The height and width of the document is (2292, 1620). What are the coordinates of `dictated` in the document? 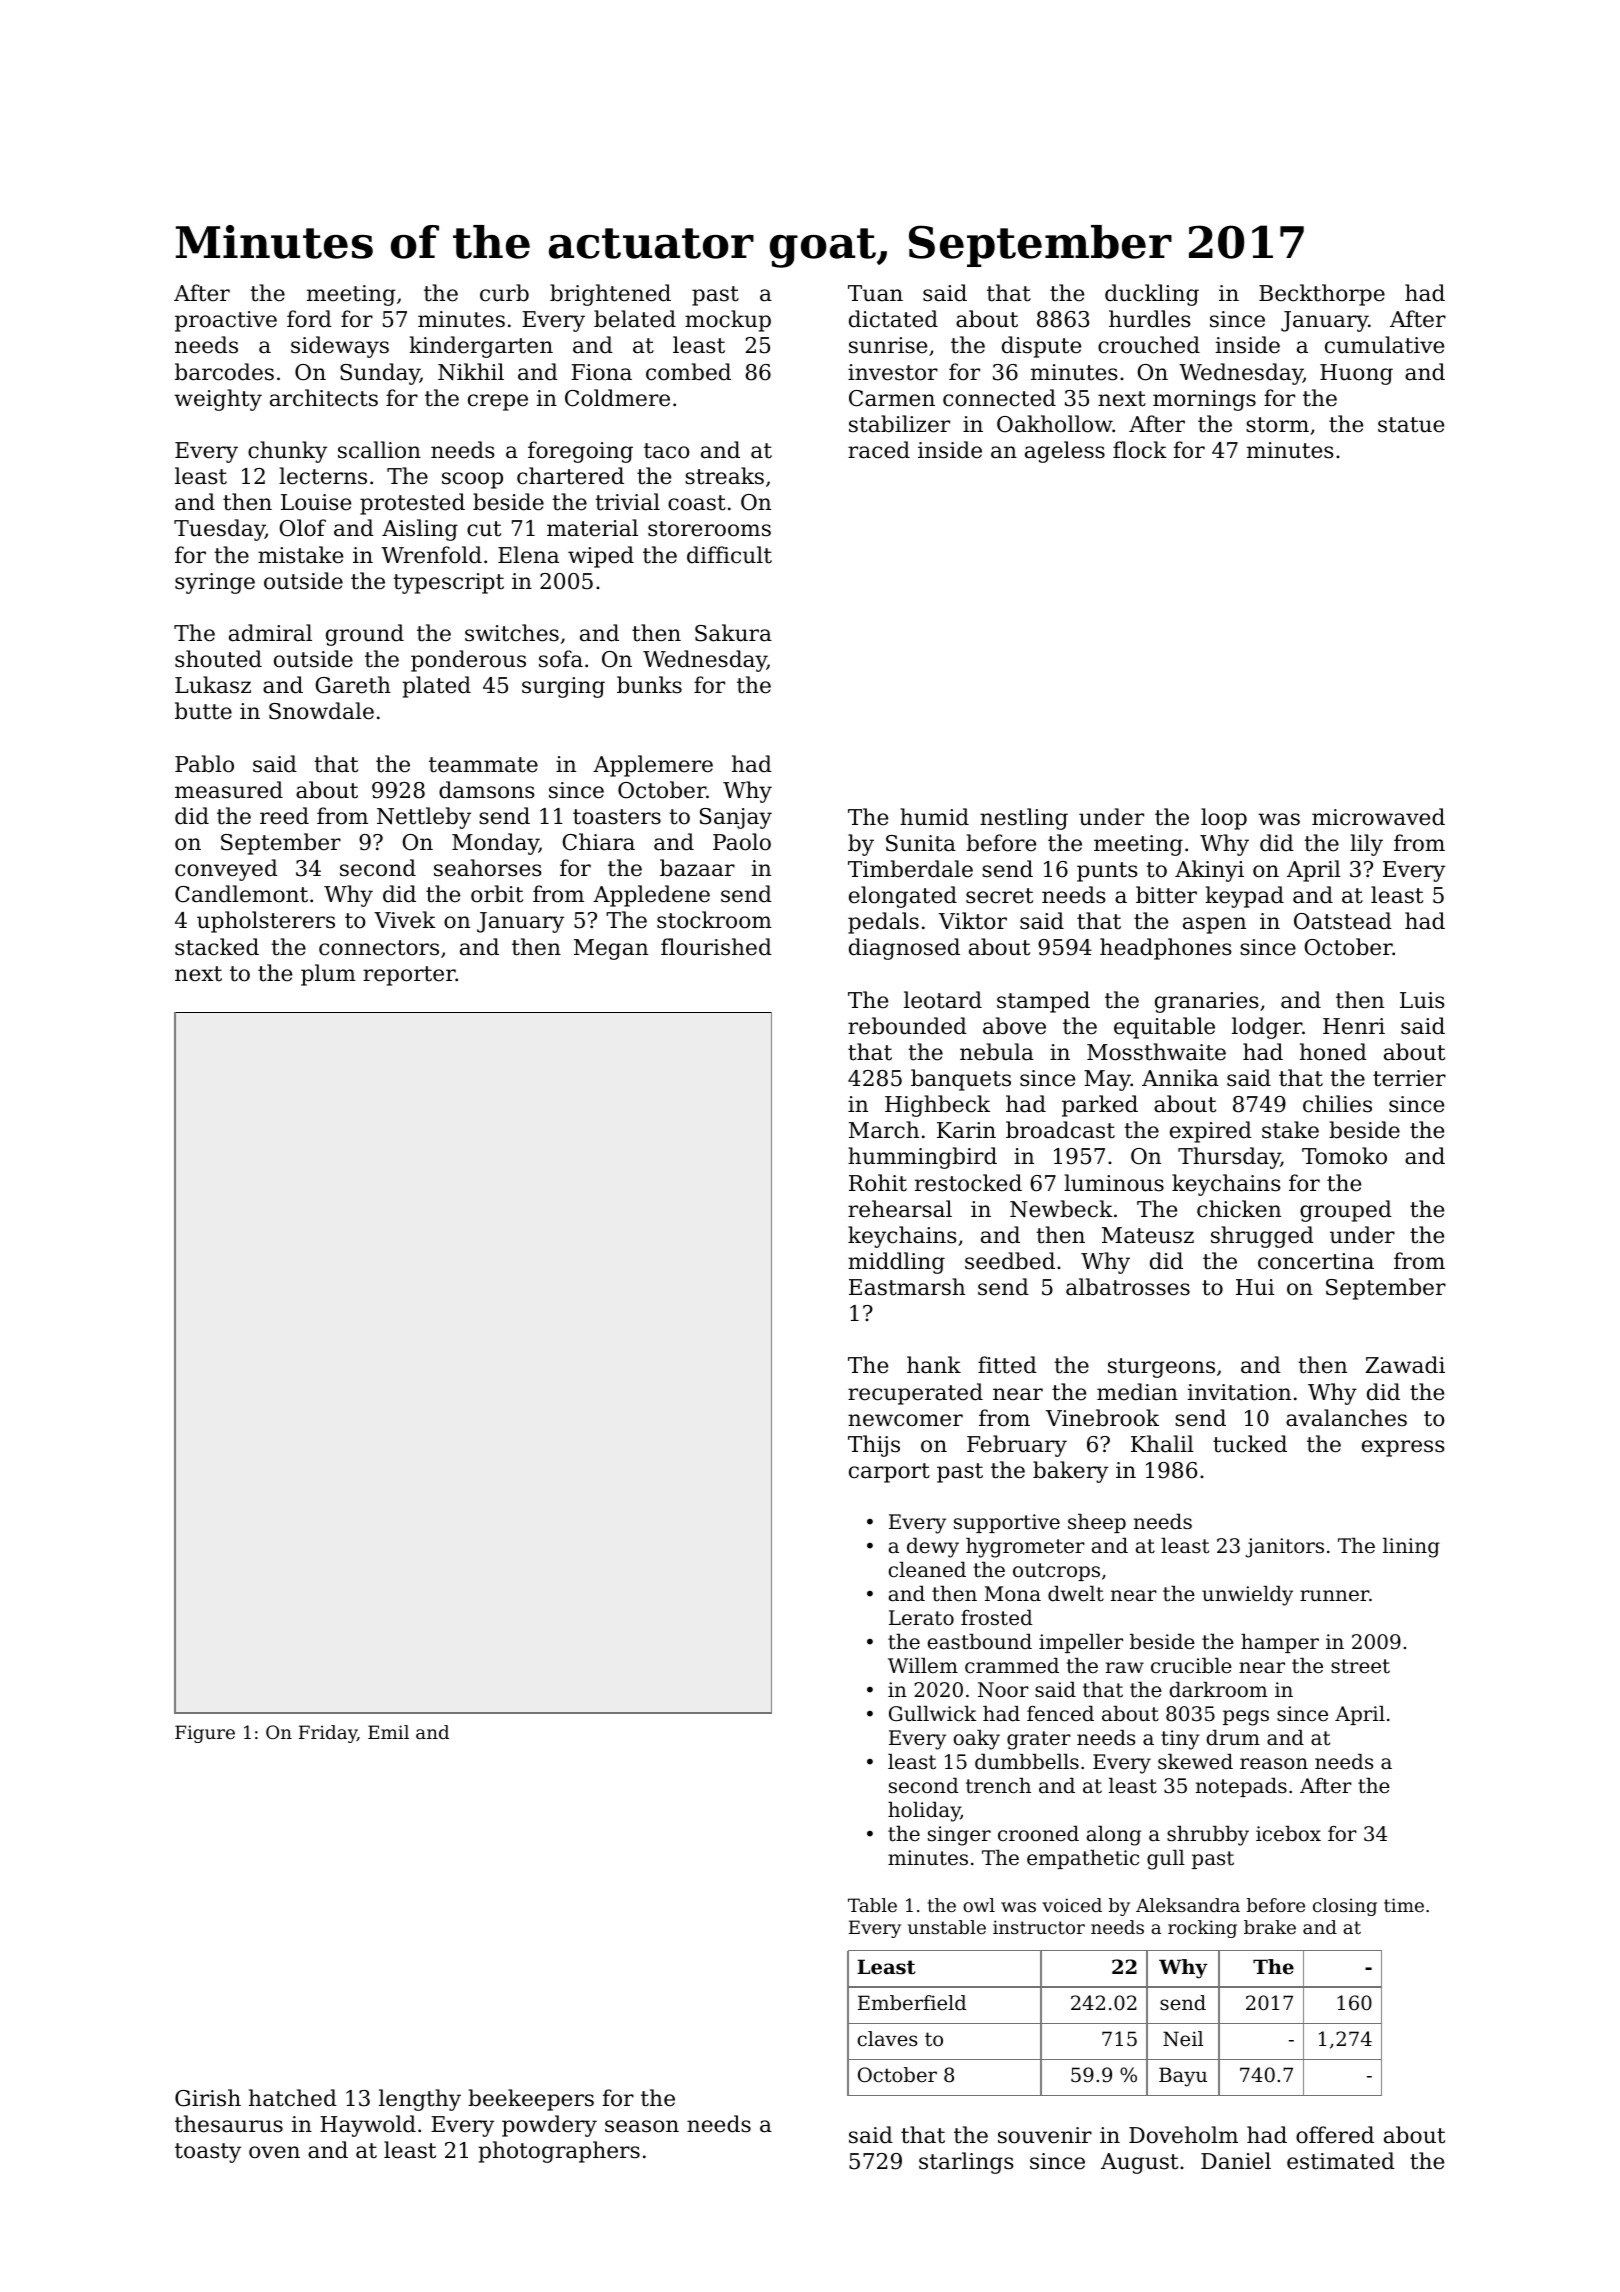 It's located at (893, 319).
